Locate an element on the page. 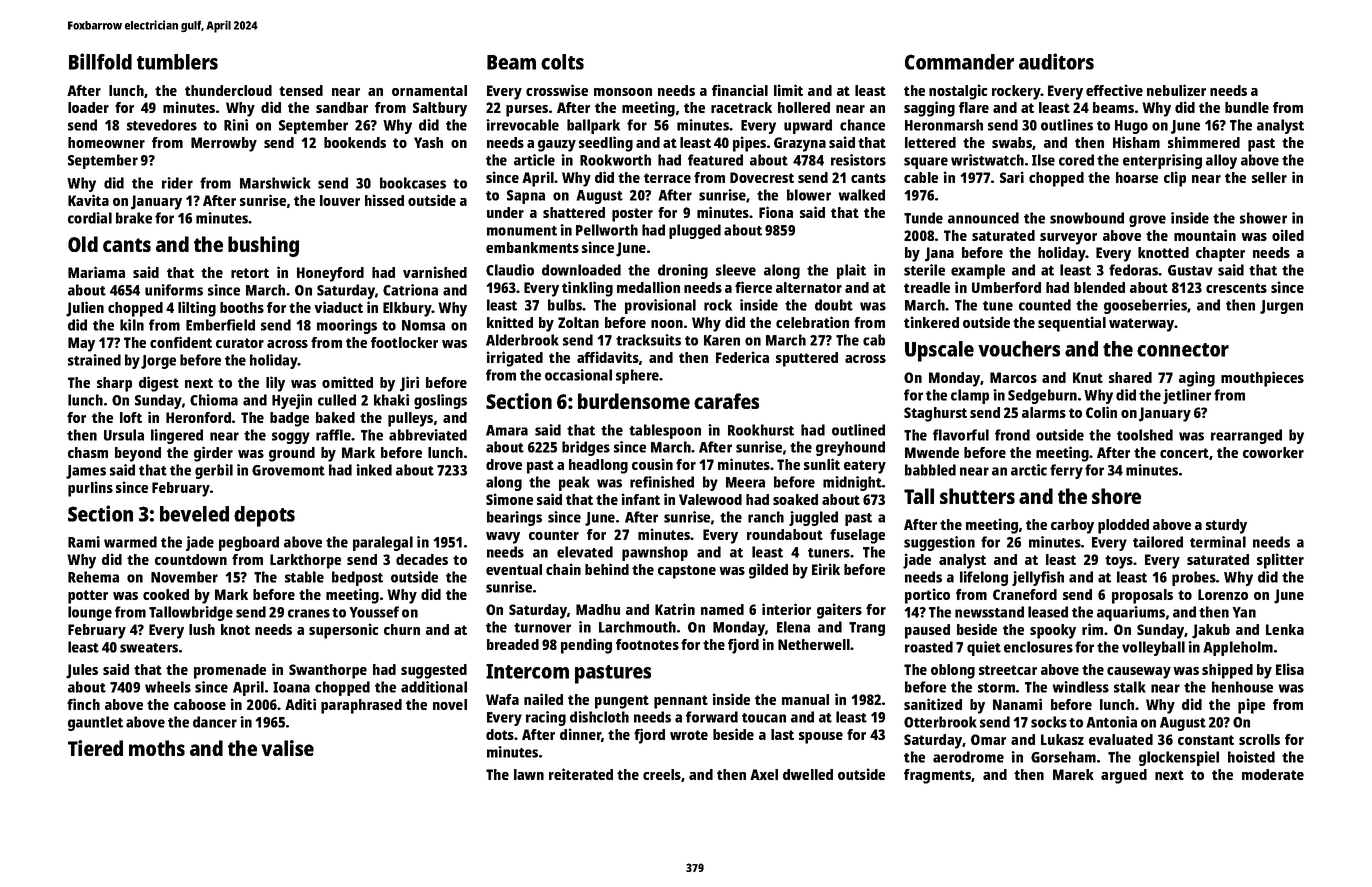 The width and height of the page is (1372, 887). noon is located at coordinates (667, 324).
